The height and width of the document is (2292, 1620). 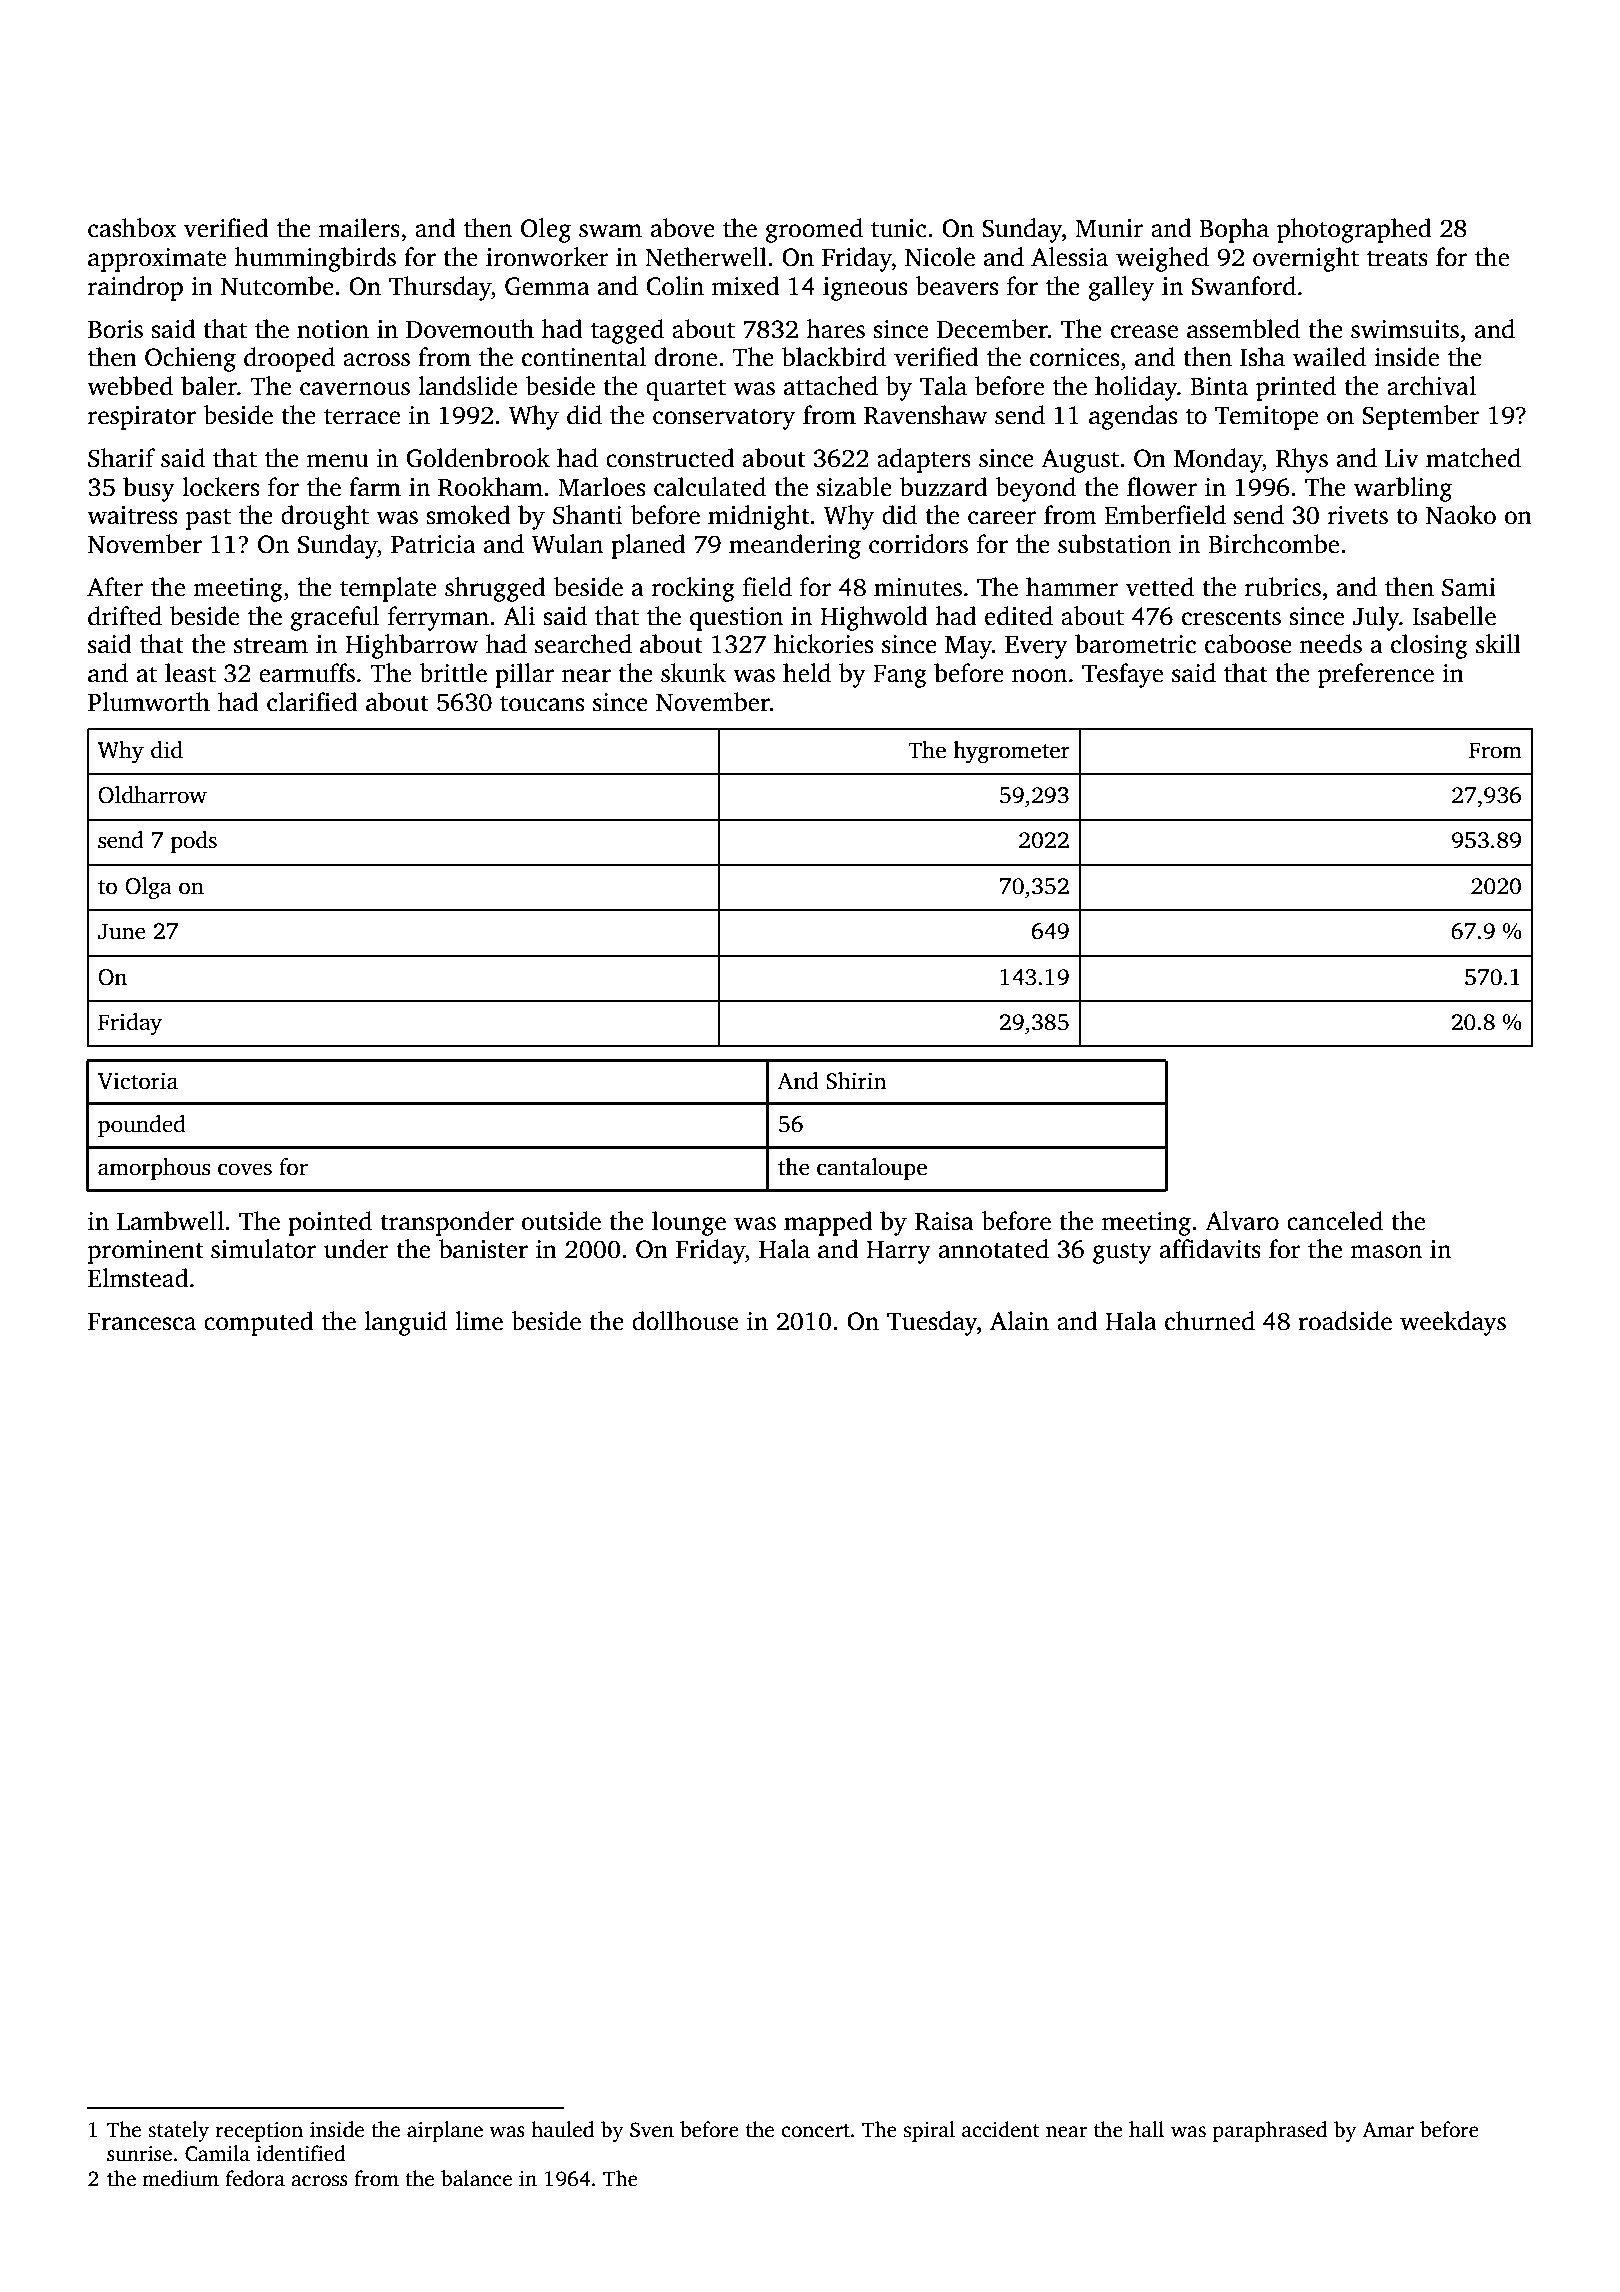 I want to click on Sven, so click(x=652, y=2130).
